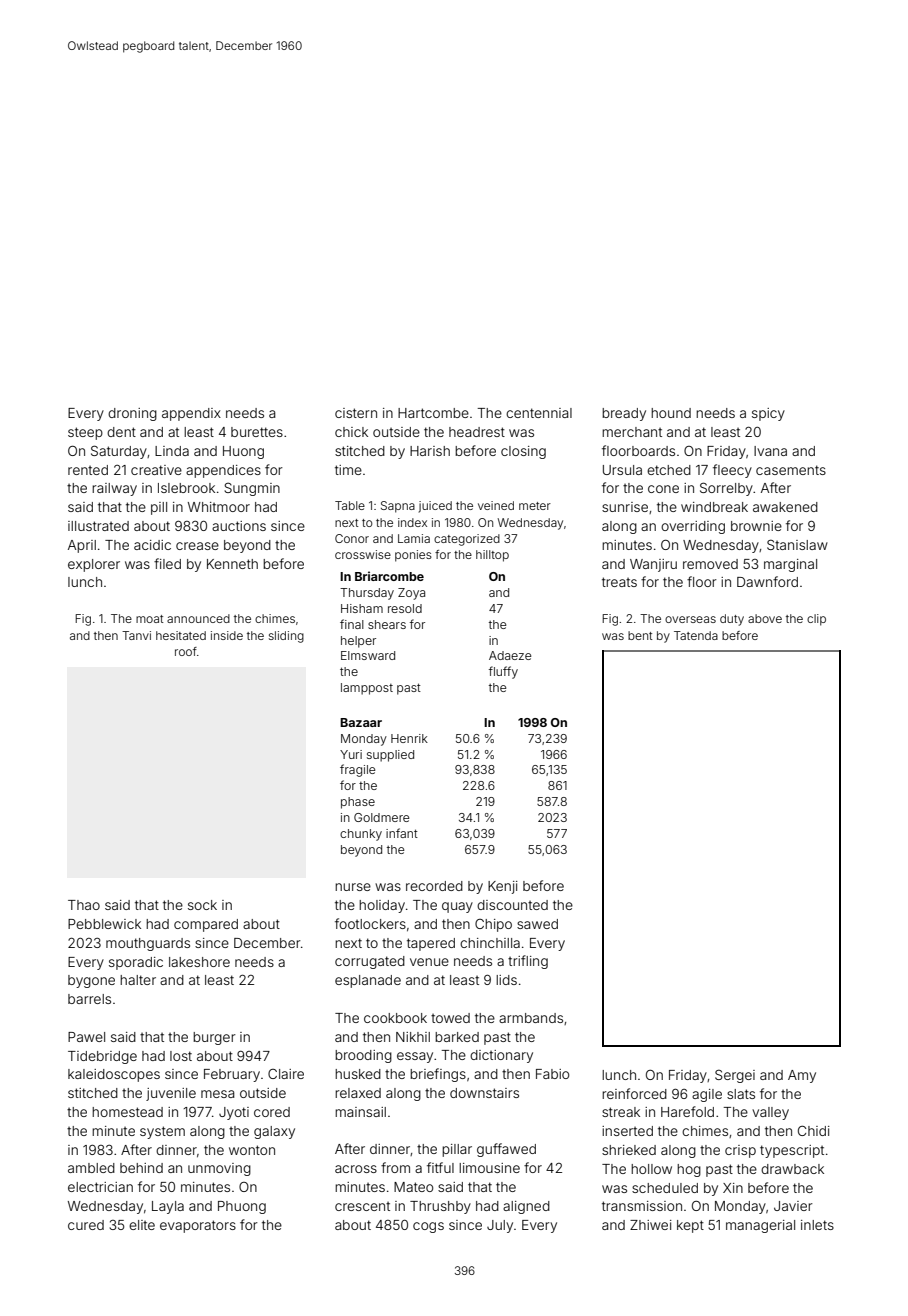 The image size is (908, 1316). Describe the element at coordinates (186, 488) in the screenshot. I see `Islebrook` at that location.
